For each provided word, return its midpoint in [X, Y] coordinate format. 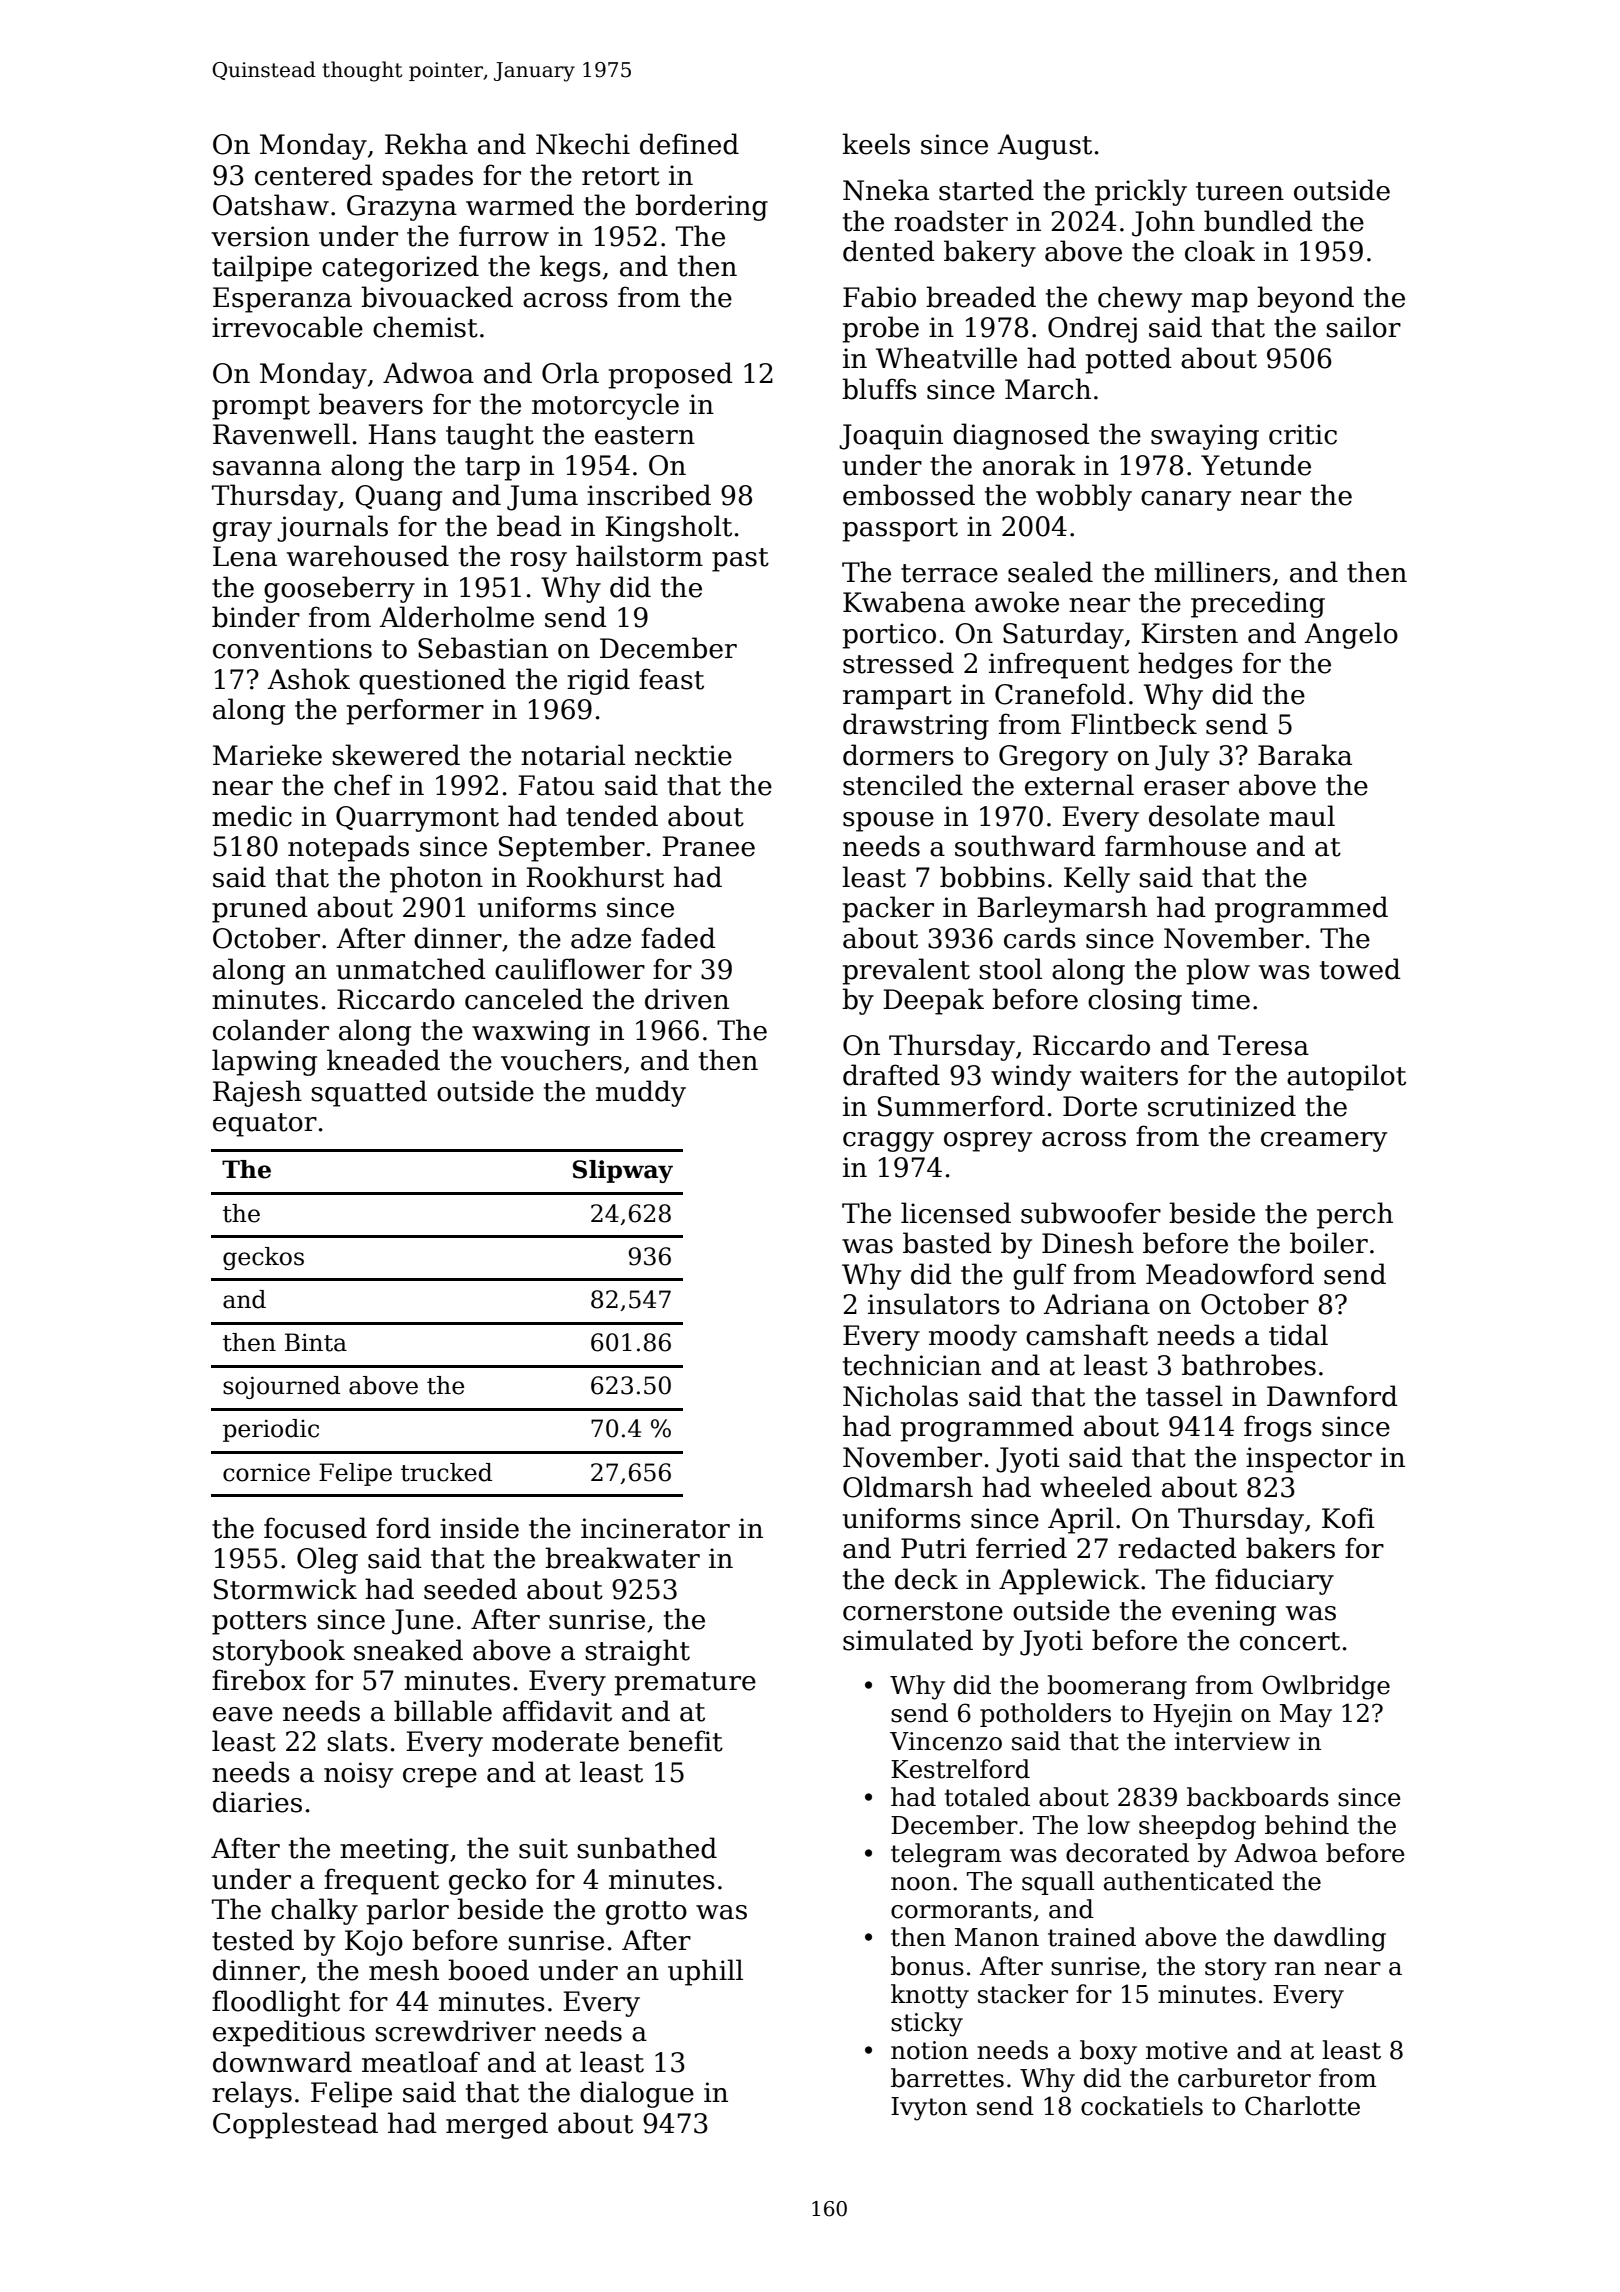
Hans [402, 434]
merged [497, 2125]
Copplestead [295, 2125]
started [986, 190]
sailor [1363, 327]
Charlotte [1302, 2106]
